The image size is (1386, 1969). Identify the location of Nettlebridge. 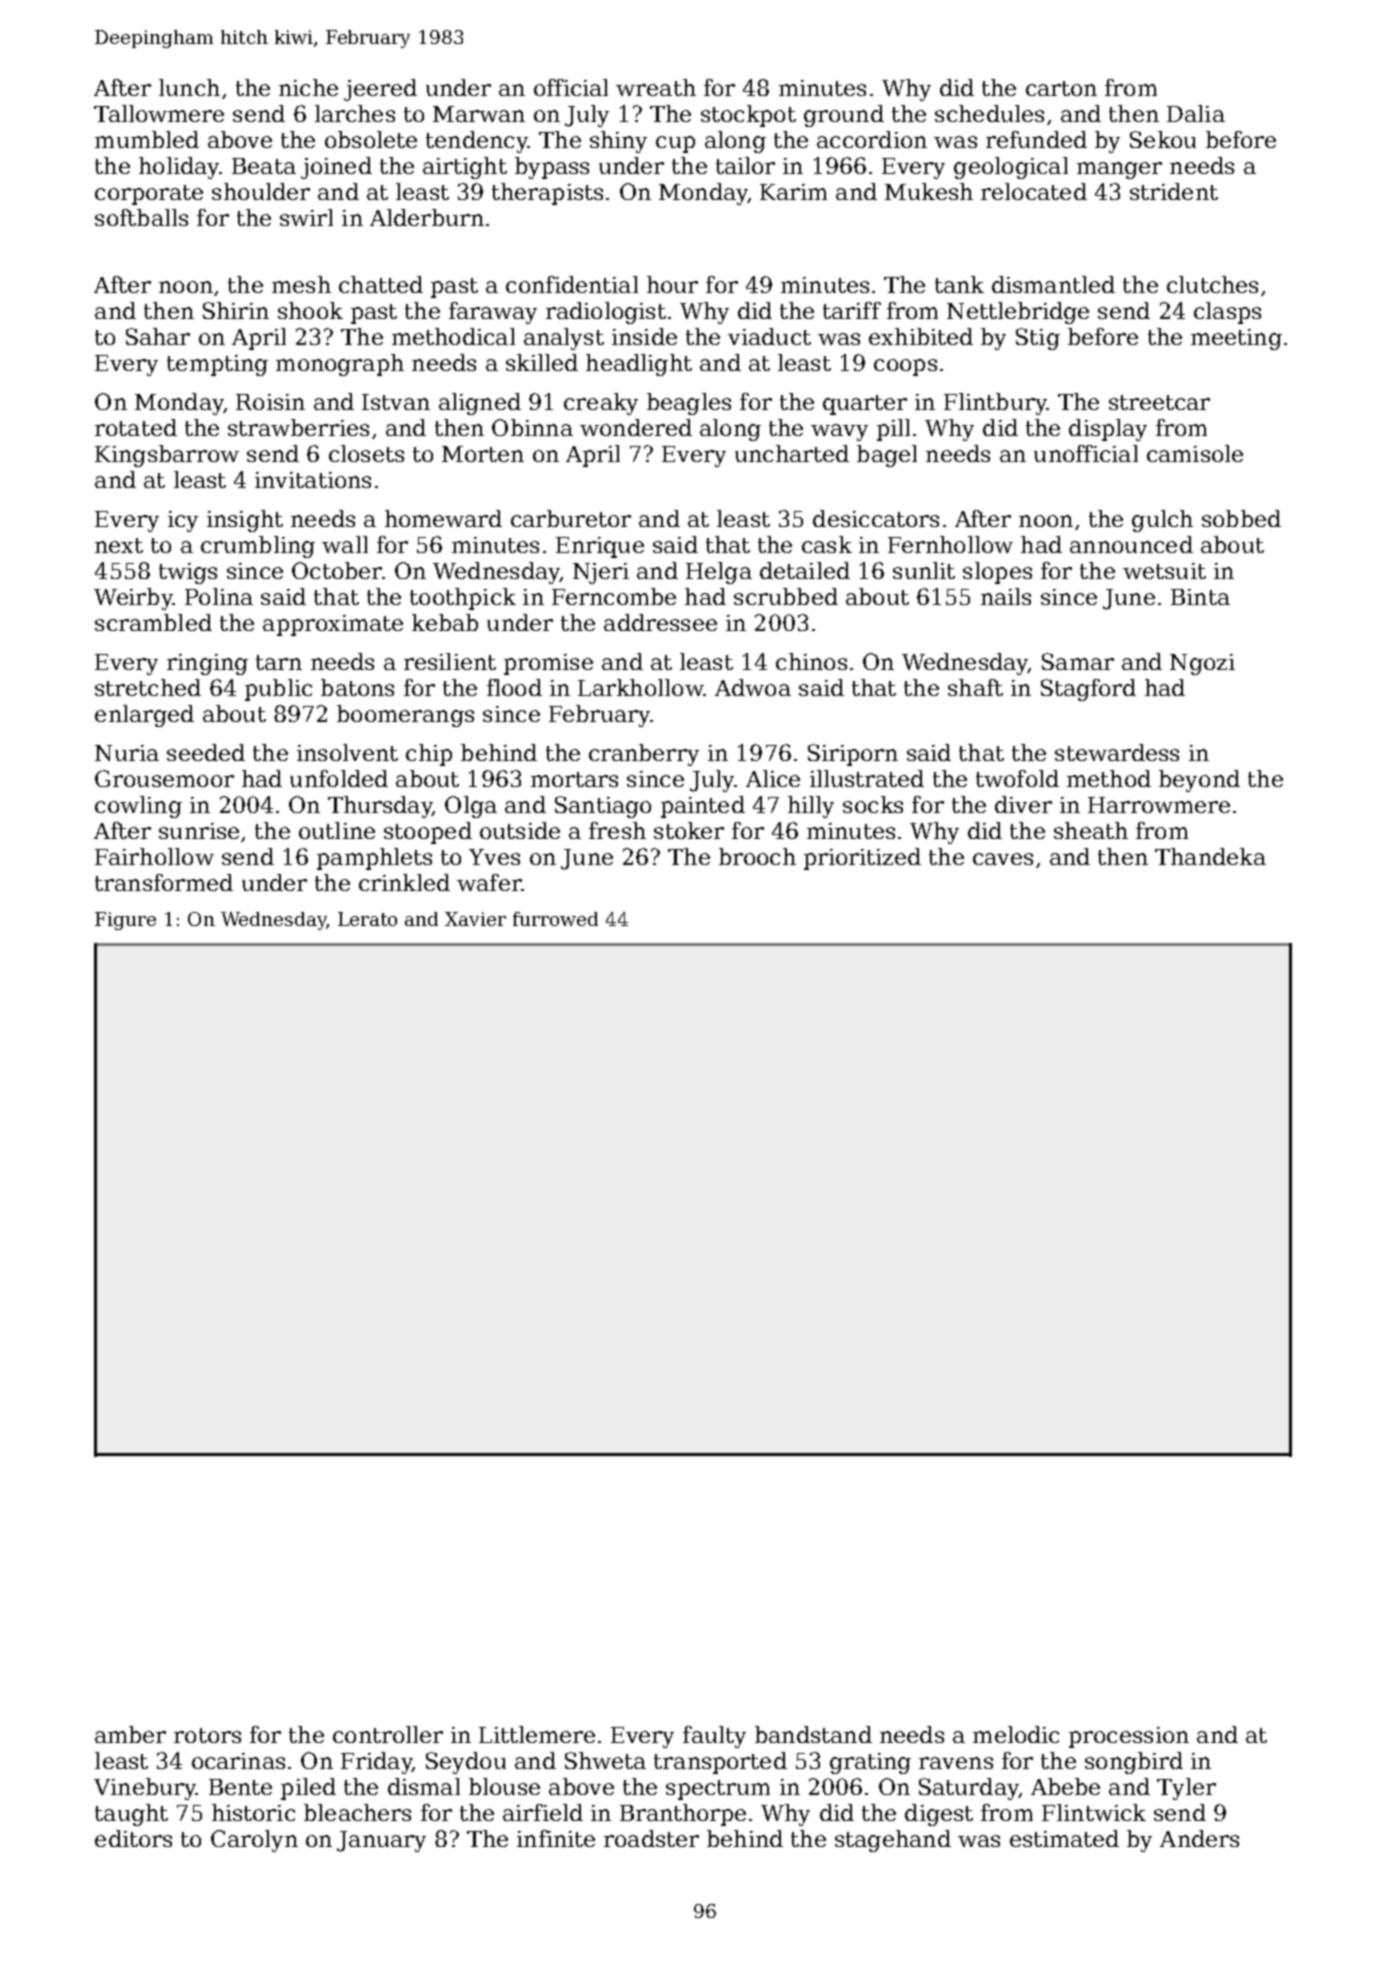
(1018, 313).
